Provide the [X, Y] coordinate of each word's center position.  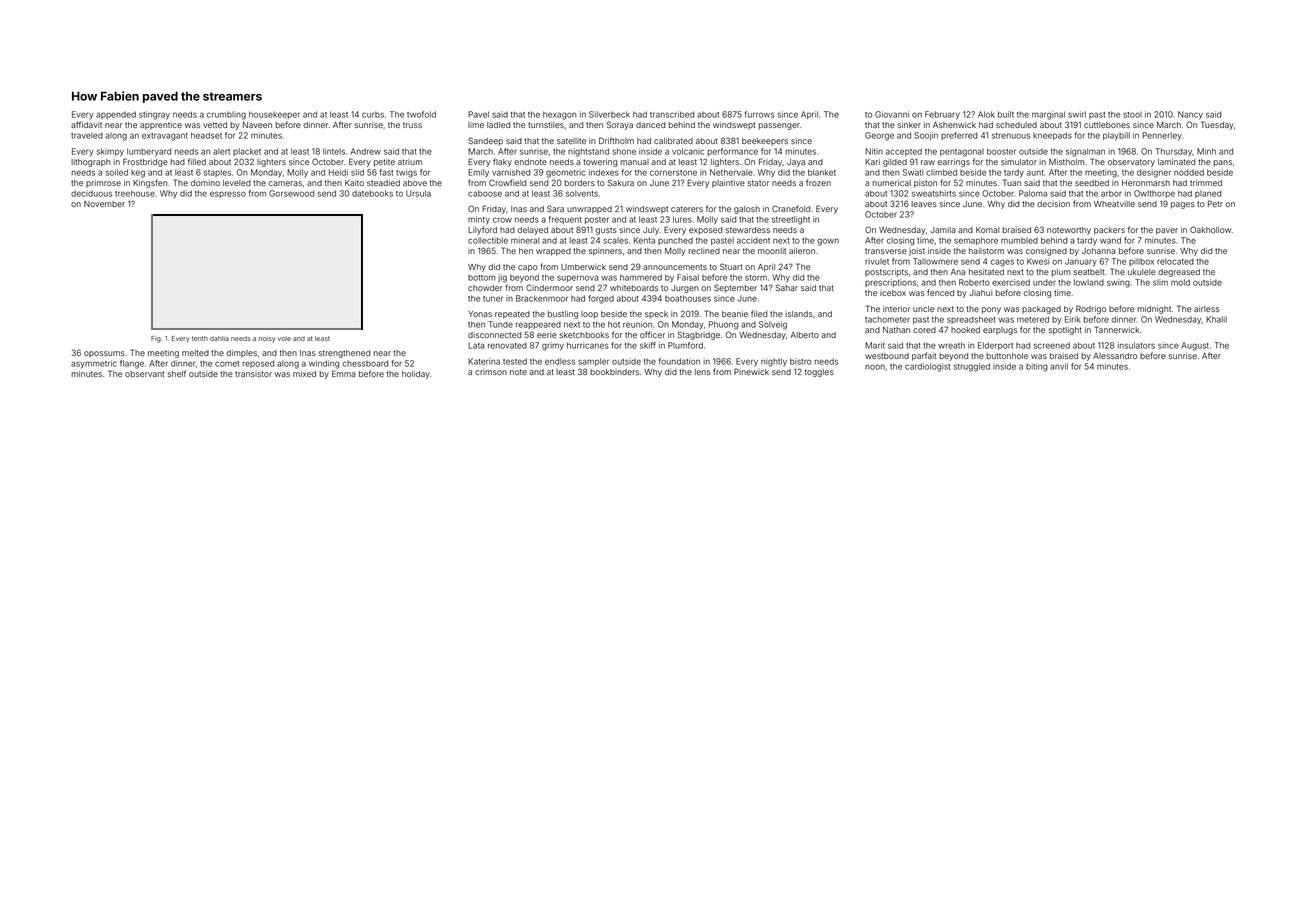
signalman [1085, 152]
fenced [940, 292]
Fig [156, 339]
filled [197, 161]
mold [1180, 282]
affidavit [86, 124]
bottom [481, 278]
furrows [760, 114]
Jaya [796, 163]
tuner [493, 299]
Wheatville [1114, 204]
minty [479, 220]
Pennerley [1162, 136]
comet [227, 364]
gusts [606, 231]
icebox [893, 293]
